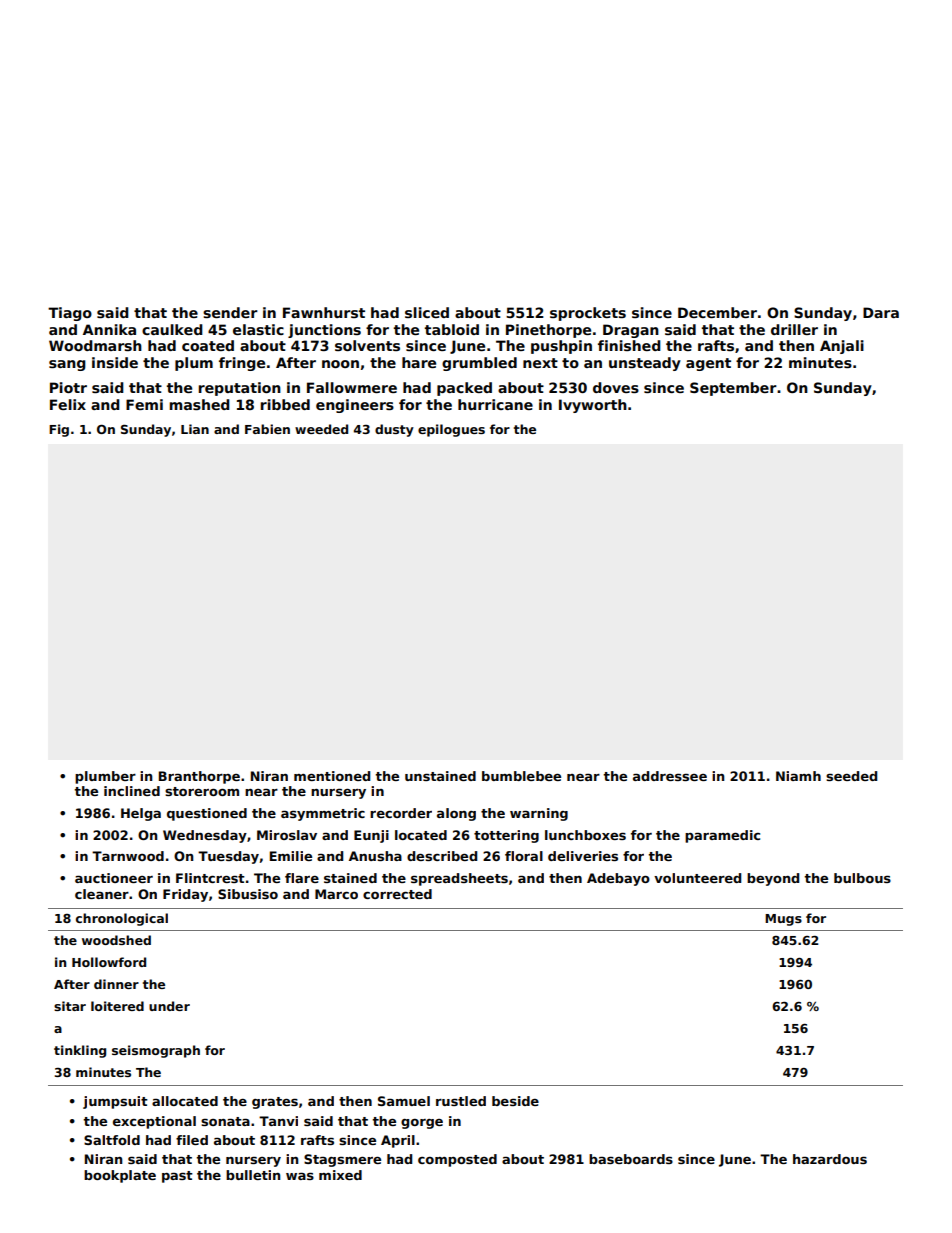 Image resolution: width=952 pixels, height=1233 pixels. I want to click on jumpsuit, so click(115, 1102).
